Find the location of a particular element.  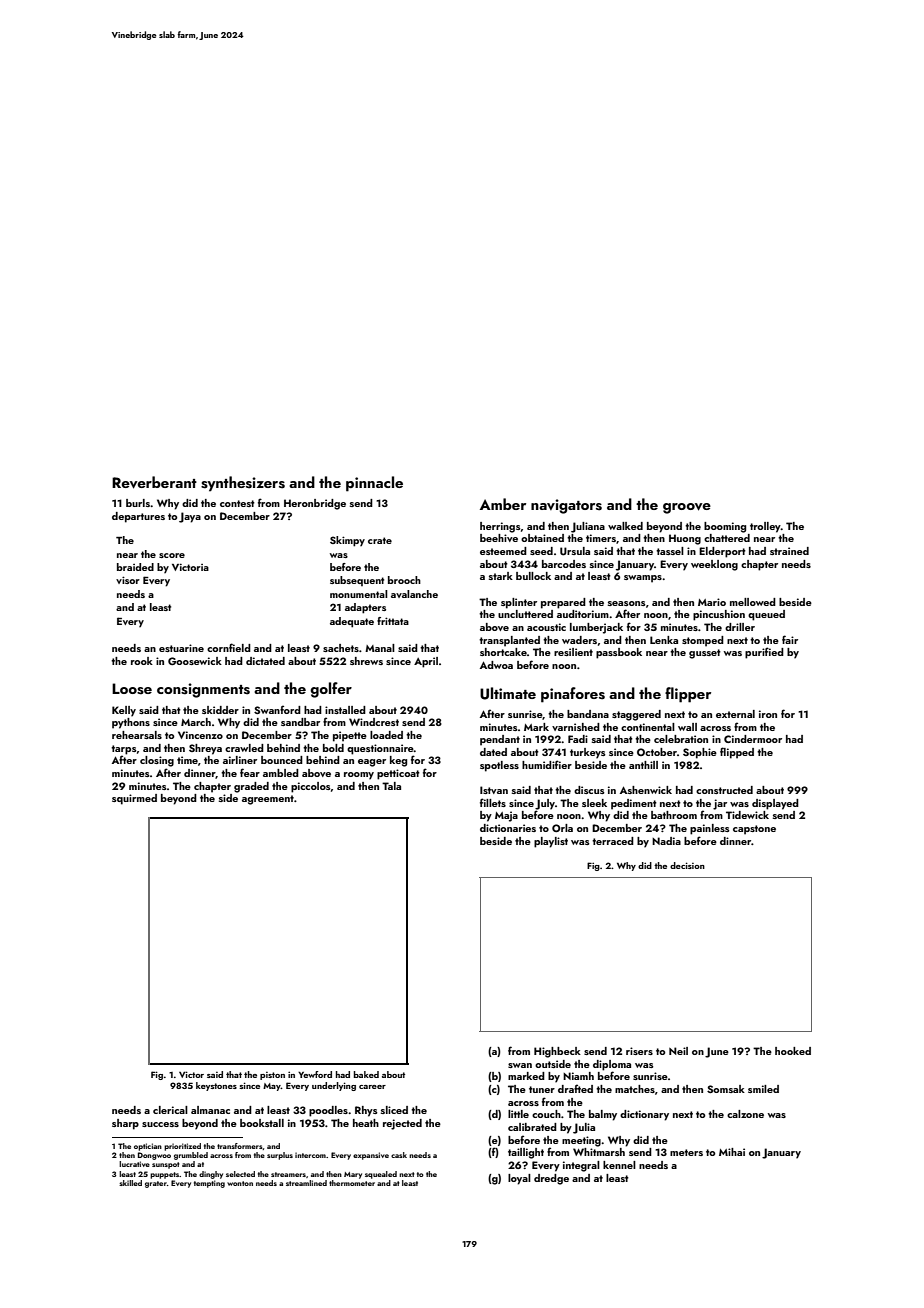

Cindermoor is located at coordinates (753, 739).
